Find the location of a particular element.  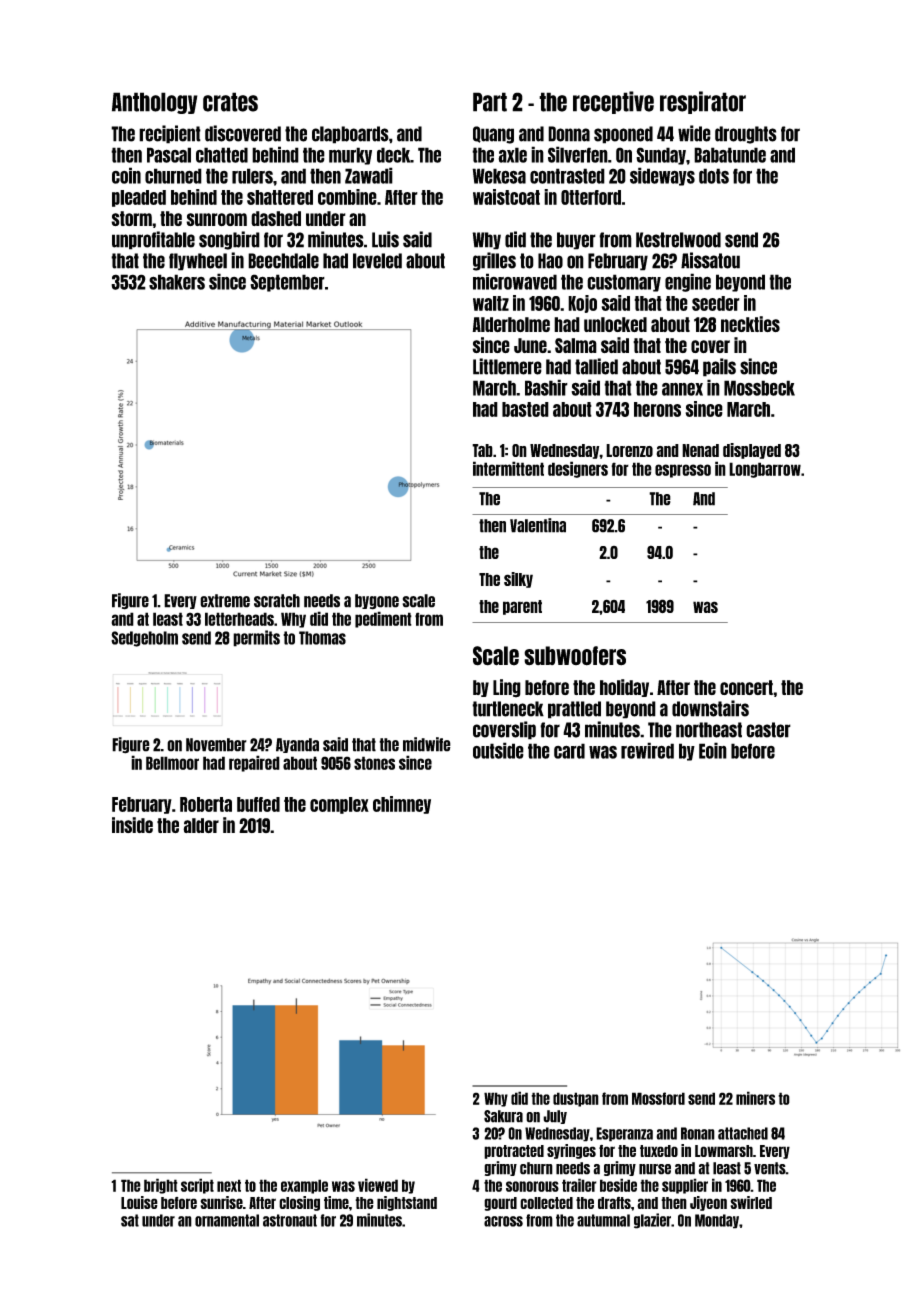

leveled is located at coordinates (377, 261).
